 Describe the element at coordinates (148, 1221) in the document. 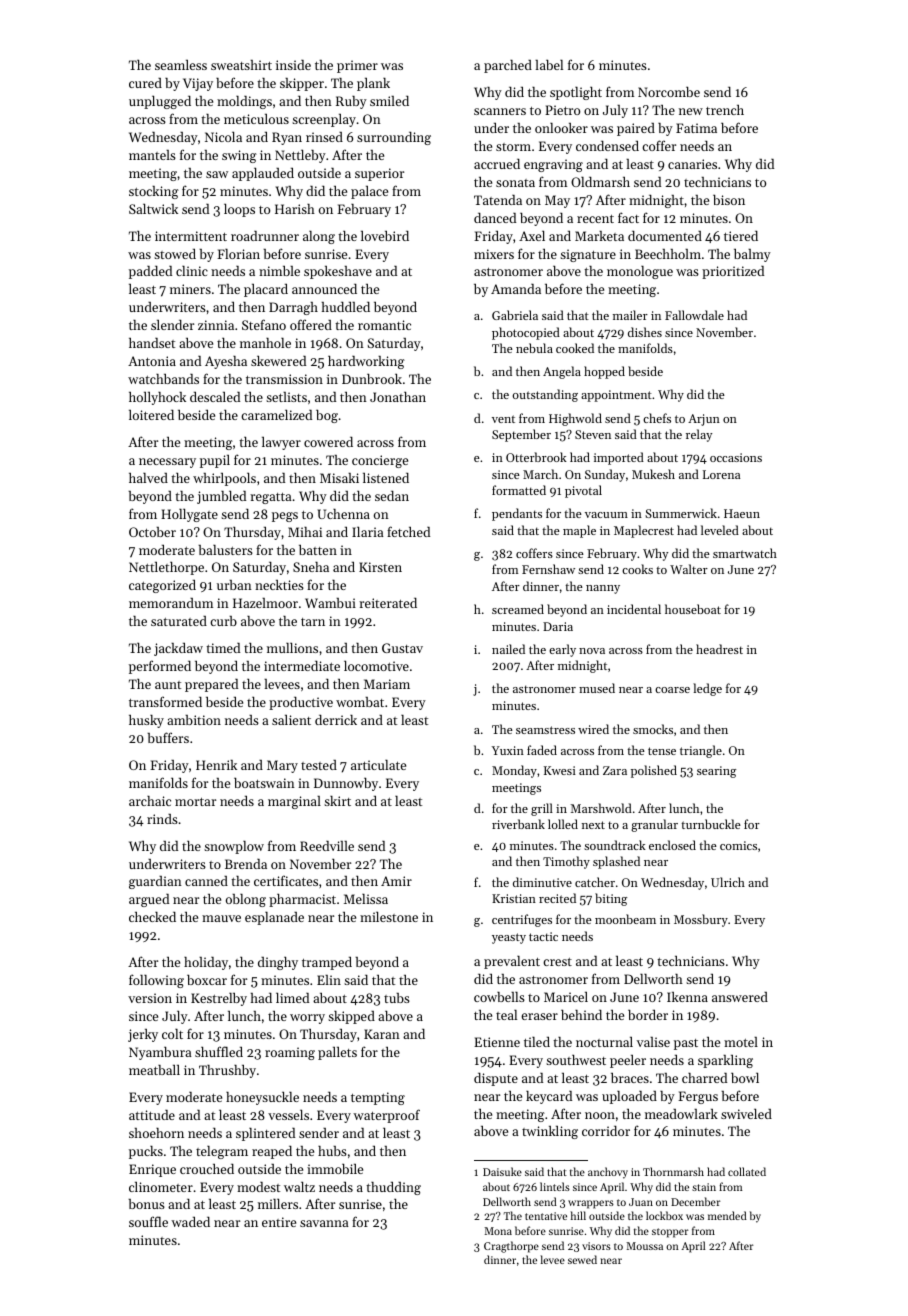

I see `souffle` at that location.
